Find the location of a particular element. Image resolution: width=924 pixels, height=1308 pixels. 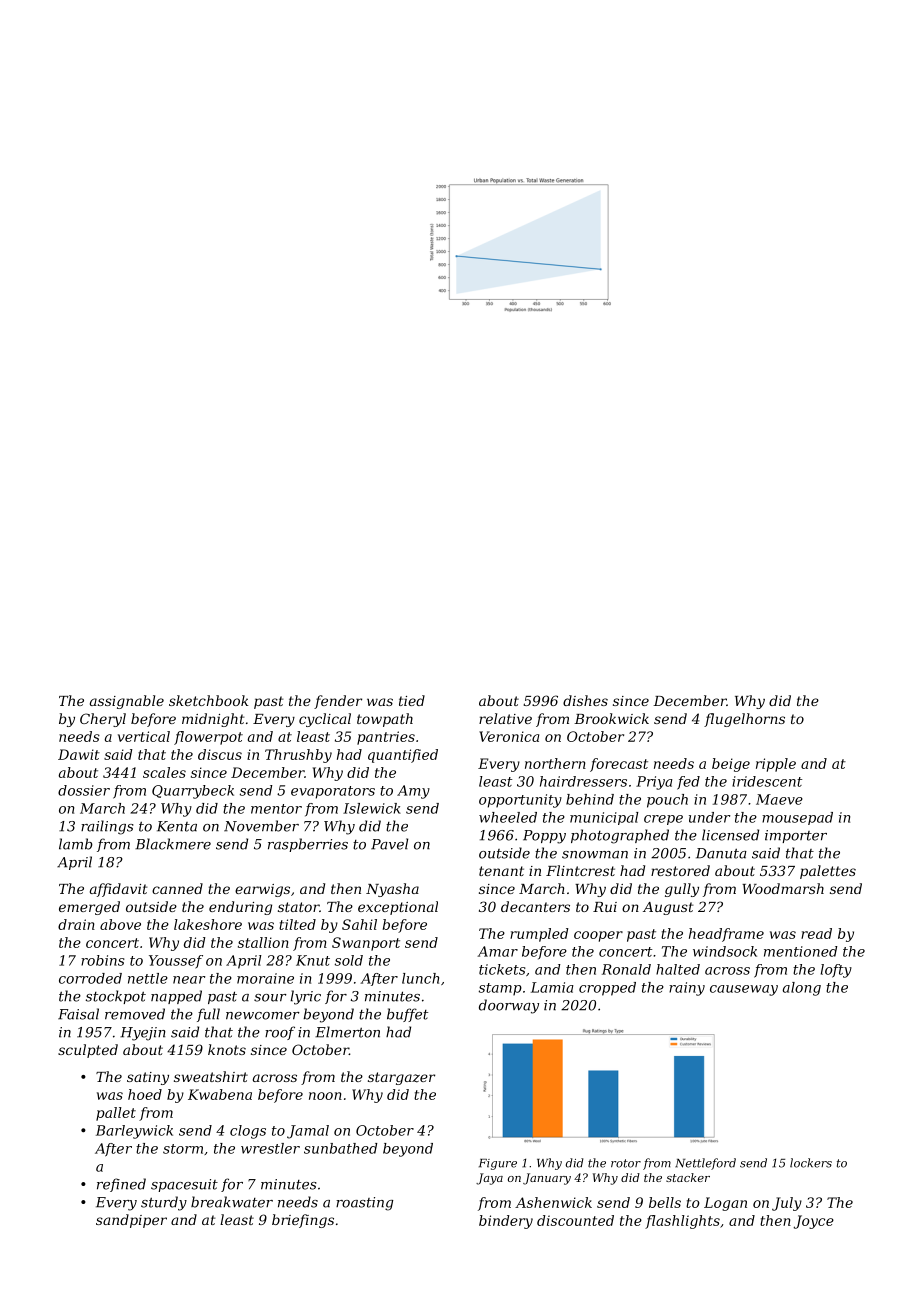

knots is located at coordinates (227, 1049).
